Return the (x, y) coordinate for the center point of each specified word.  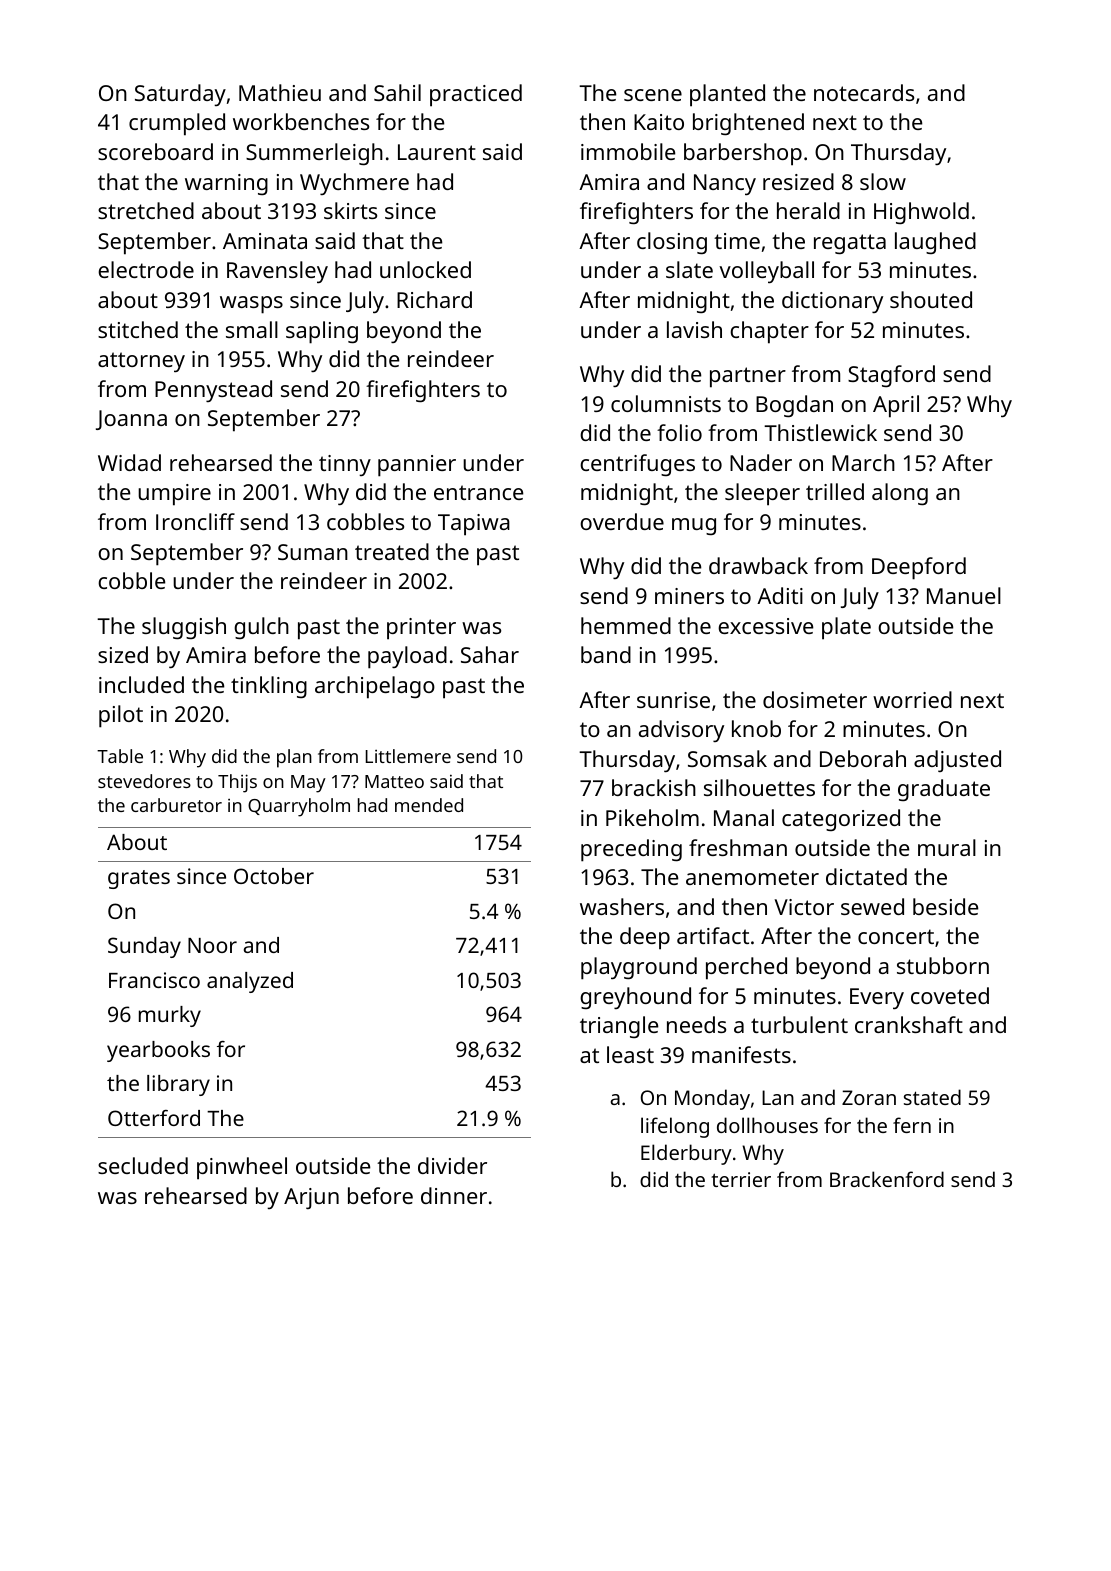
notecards (864, 92)
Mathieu (280, 92)
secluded (143, 1165)
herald (808, 210)
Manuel (964, 595)
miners (689, 596)
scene (653, 95)
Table (120, 756)
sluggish (184, 628)
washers (622, 906)
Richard (434, 299)
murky (170, 1016)
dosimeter (815, 699)
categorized (841, 820)
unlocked (425, 269)
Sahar (490, 654)
